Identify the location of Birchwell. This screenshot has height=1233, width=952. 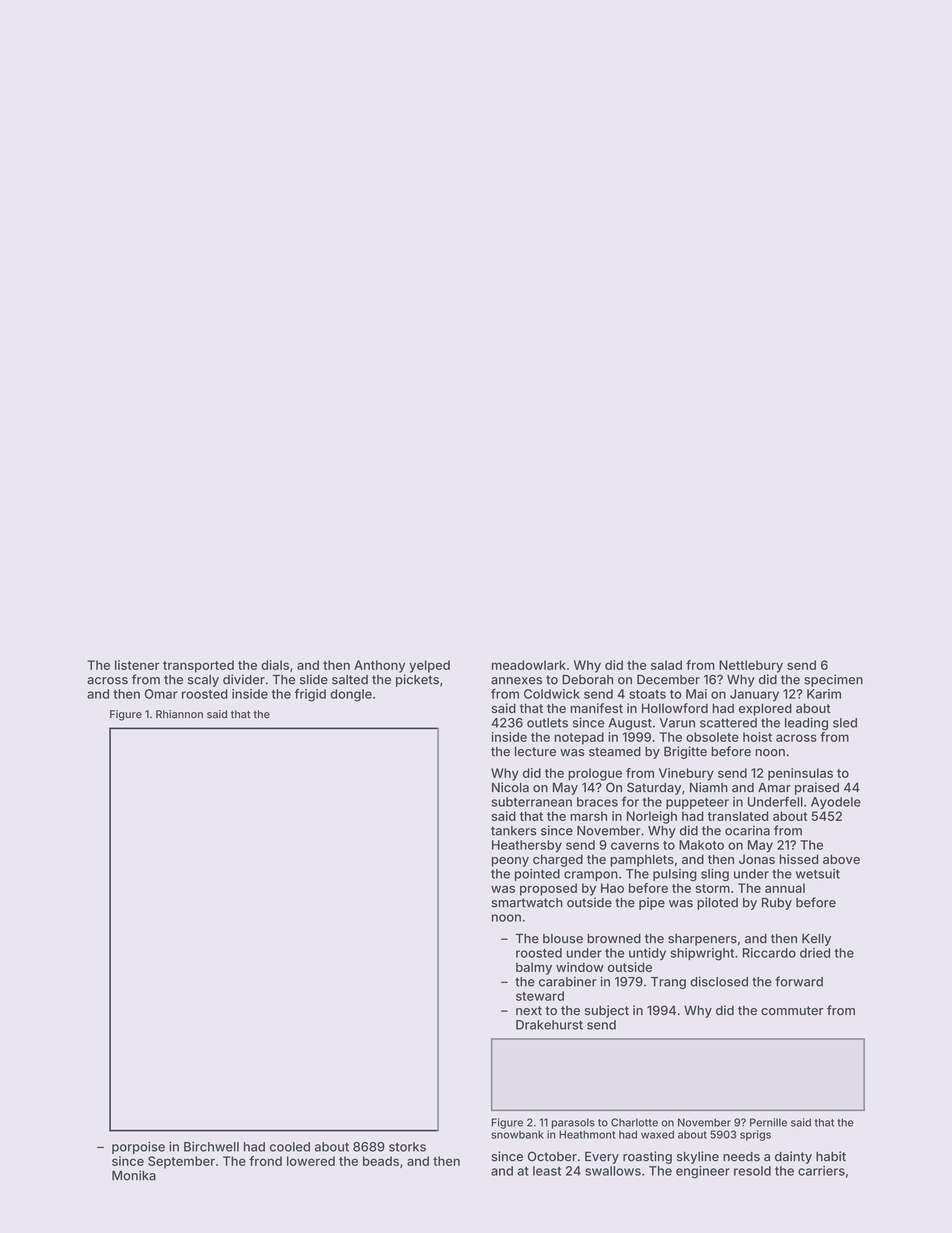
(211, 1146).
